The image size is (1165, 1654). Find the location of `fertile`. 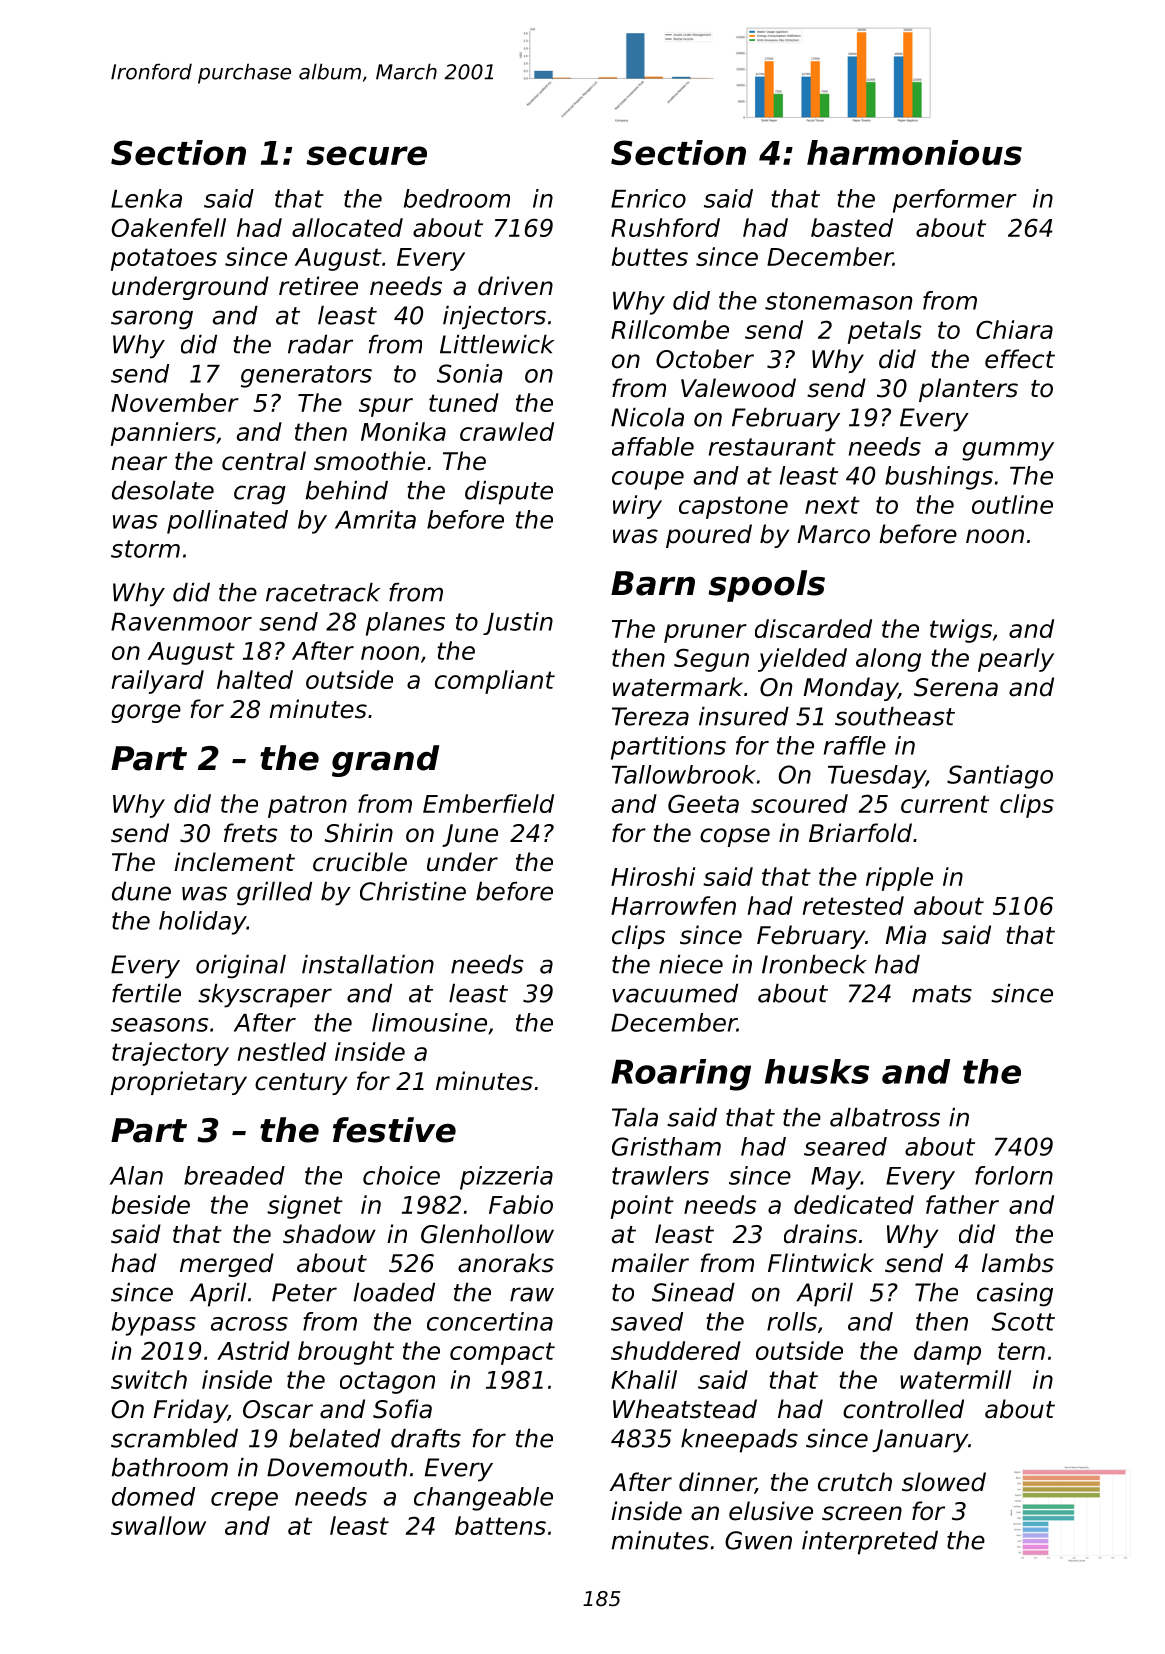

fertile is located at coordinates (146, 993).
